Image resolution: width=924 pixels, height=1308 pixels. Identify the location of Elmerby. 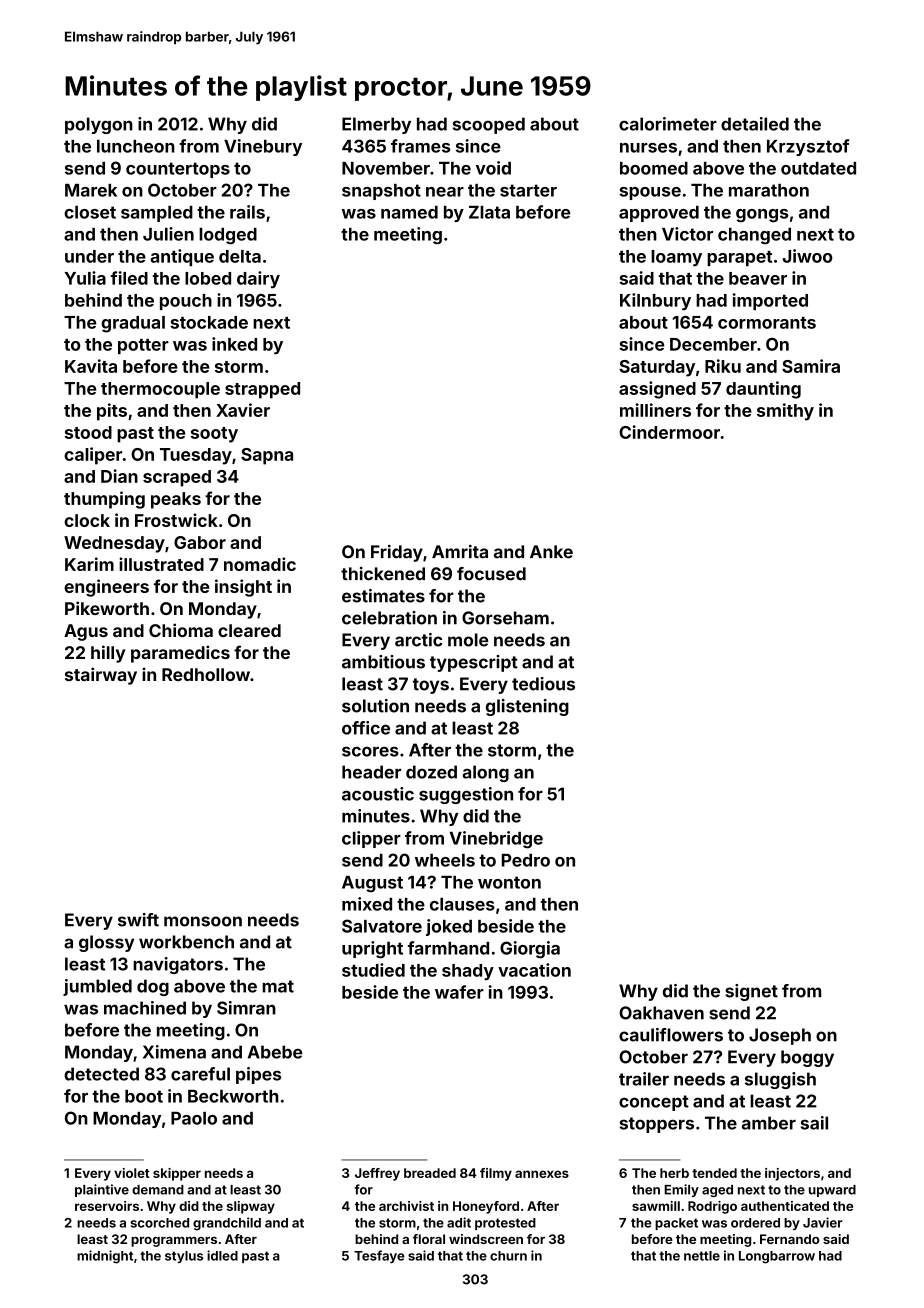
(376, 125).
